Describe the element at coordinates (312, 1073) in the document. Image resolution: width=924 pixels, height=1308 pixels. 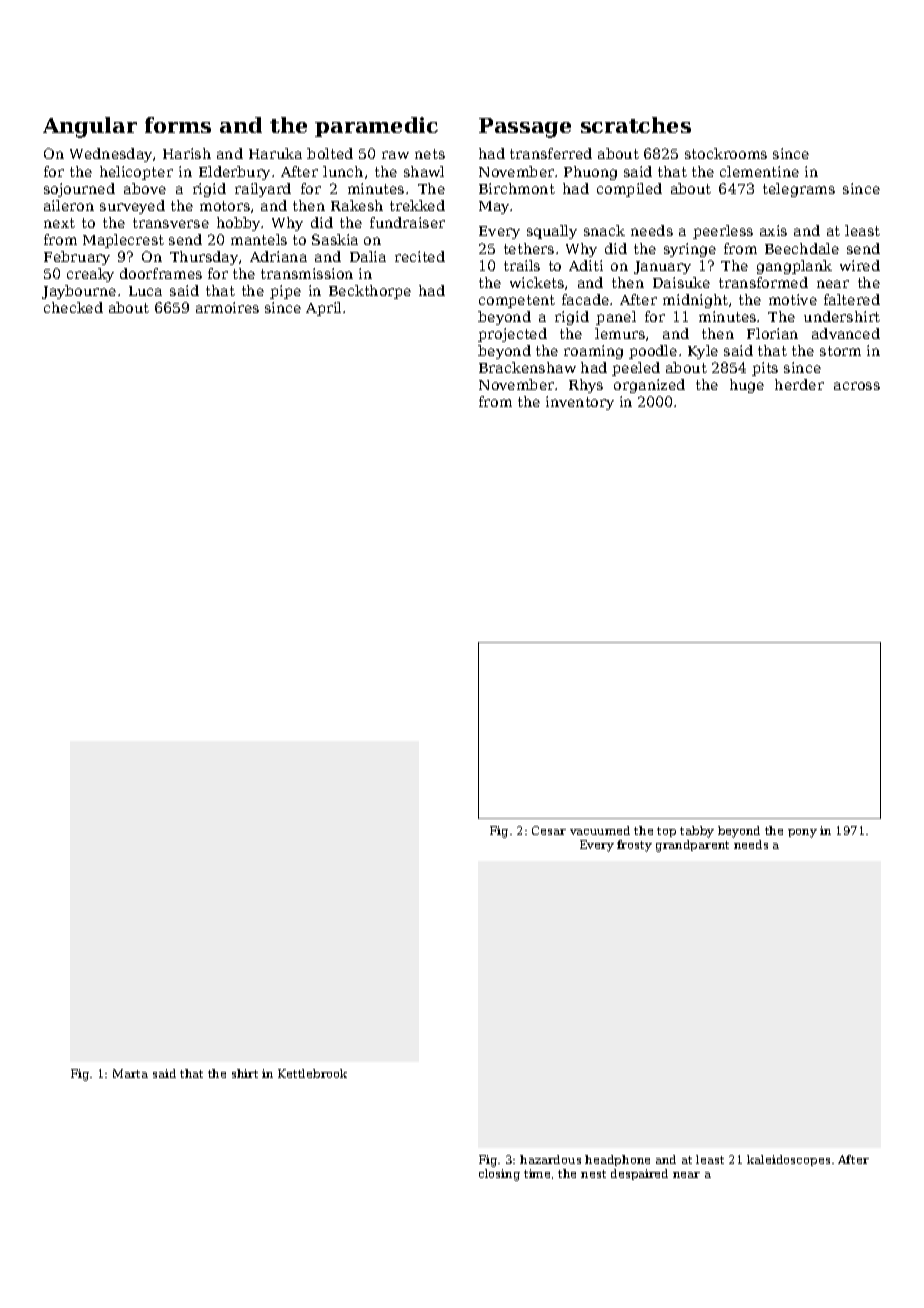
I see `Kettlebrook` at that location.
